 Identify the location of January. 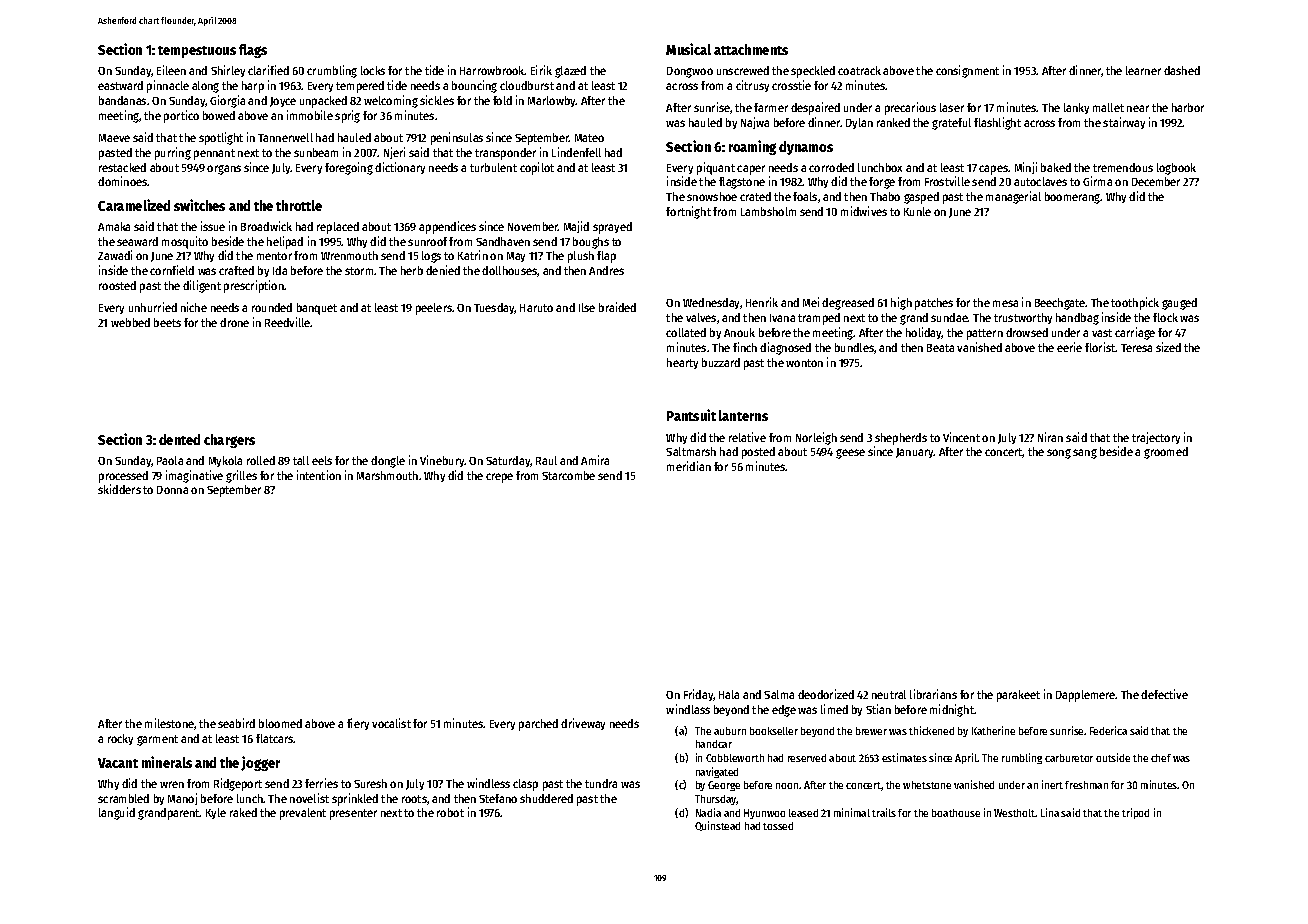
(915, 453).
